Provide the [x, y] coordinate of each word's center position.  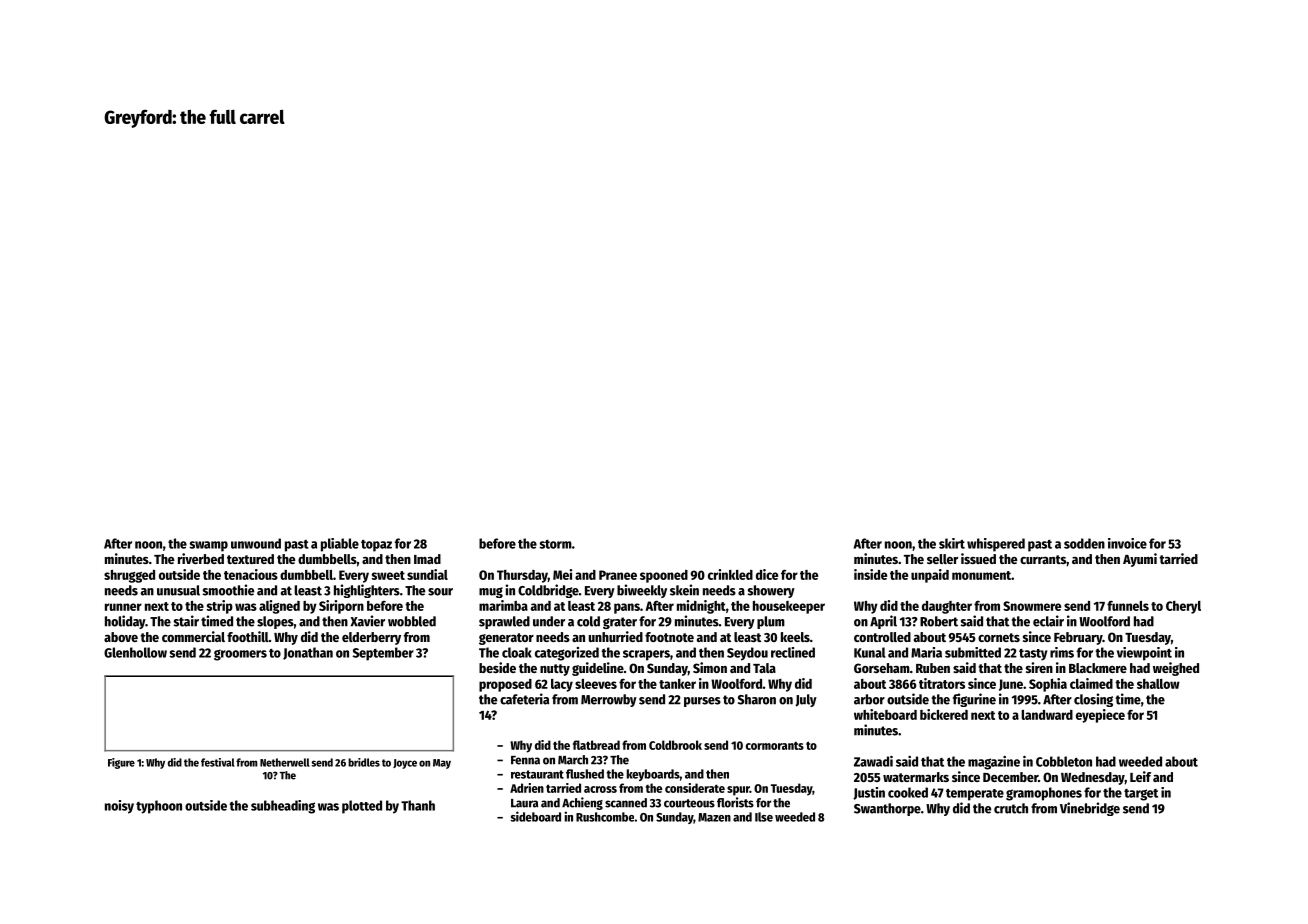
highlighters [367, 591]
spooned [664, 576]
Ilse [764, 817]
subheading [283, 807]
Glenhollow [135, 652]
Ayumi [1140, 560]
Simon [710, 667]
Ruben [933, 668]
